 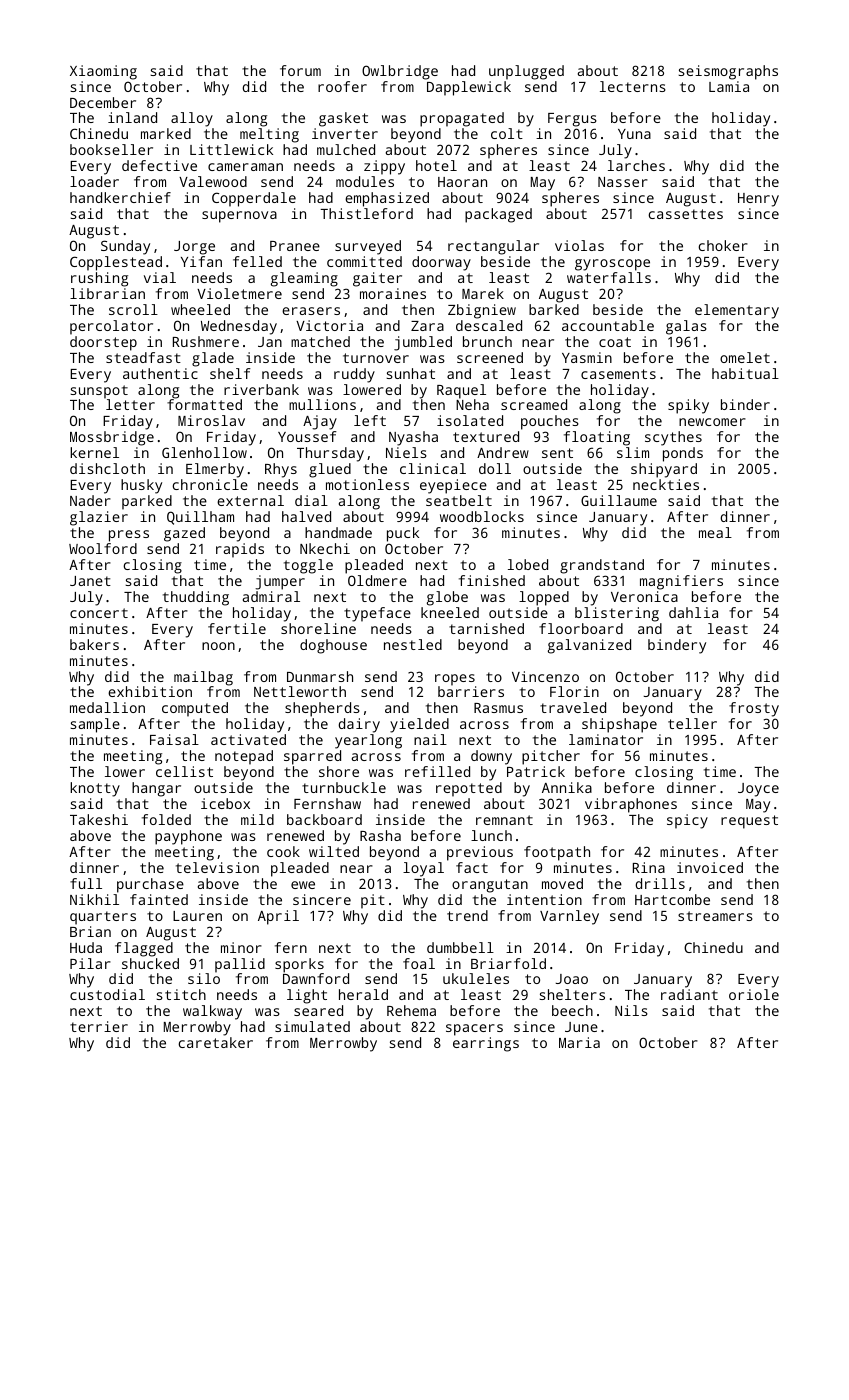 What do you see at coordinates (330, 470) in the screenshot?
I see `glued` at bounding box center [330, 470].
